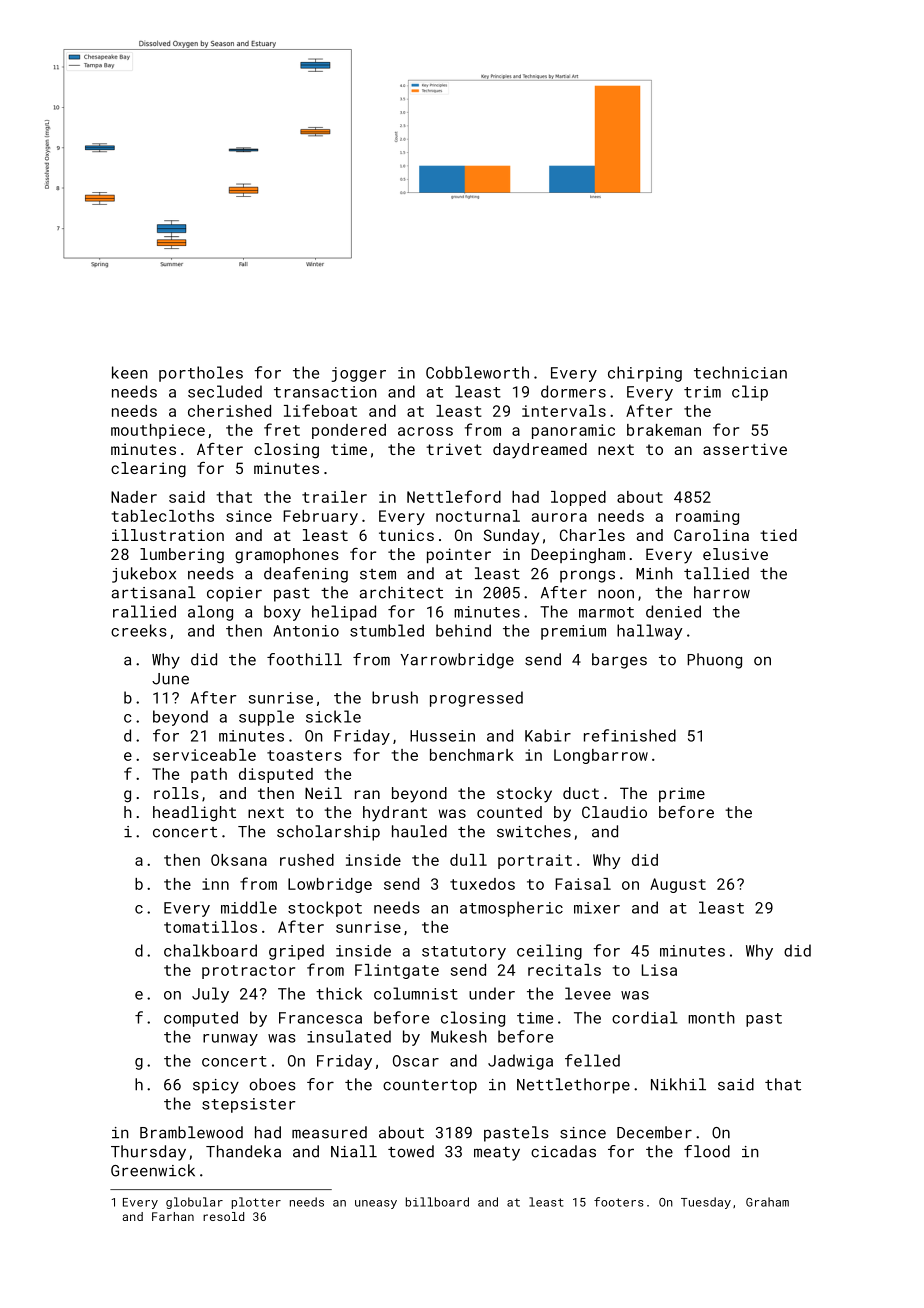 Image resolution: width=924 pixels, height=1308 pixels. What do you see at coordinates (153, 1170) in the document?
I see `Greenwick` at bounding box center [153, 1170].
